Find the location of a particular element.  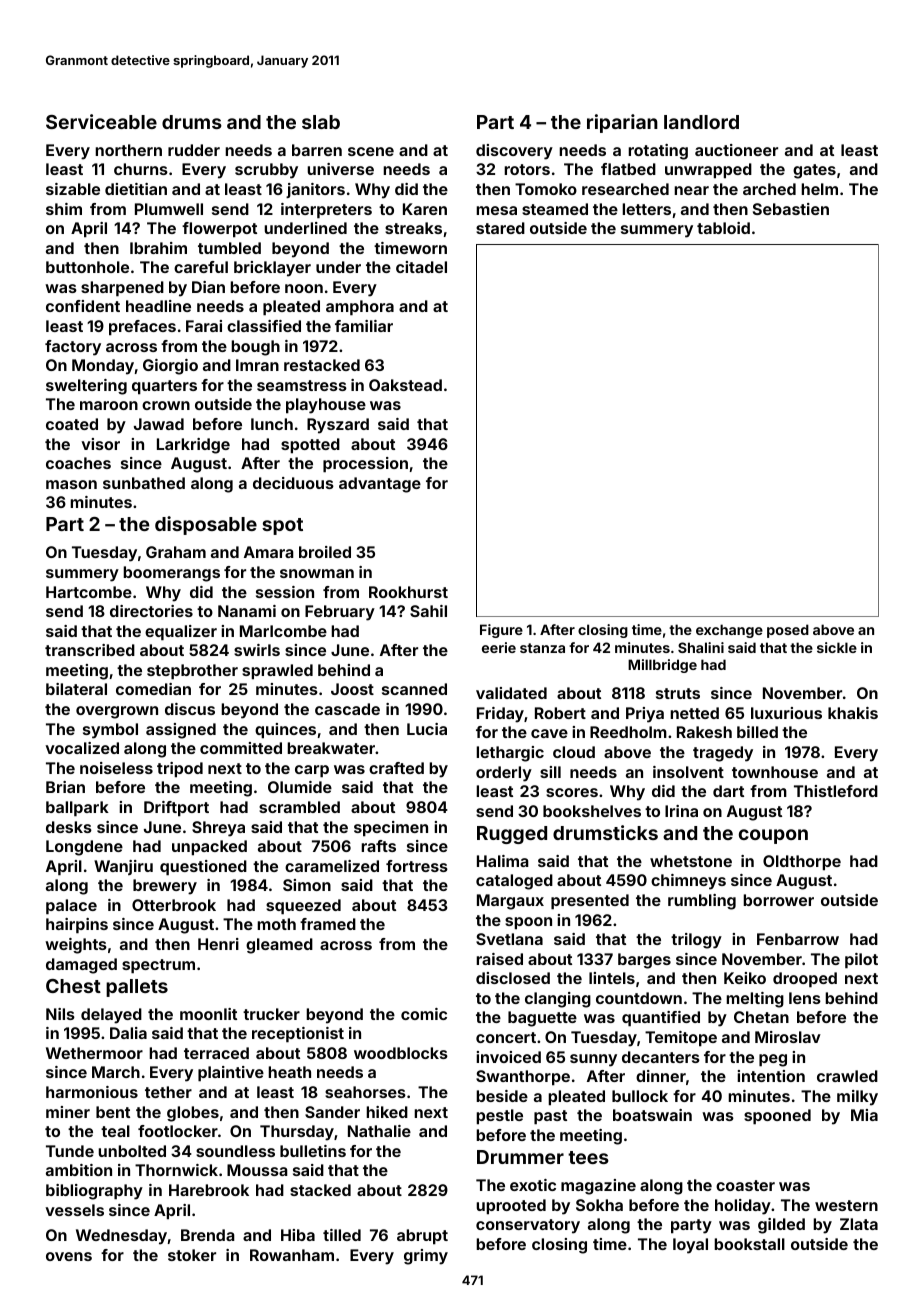

Brian is located at coordinates (65, 787).
